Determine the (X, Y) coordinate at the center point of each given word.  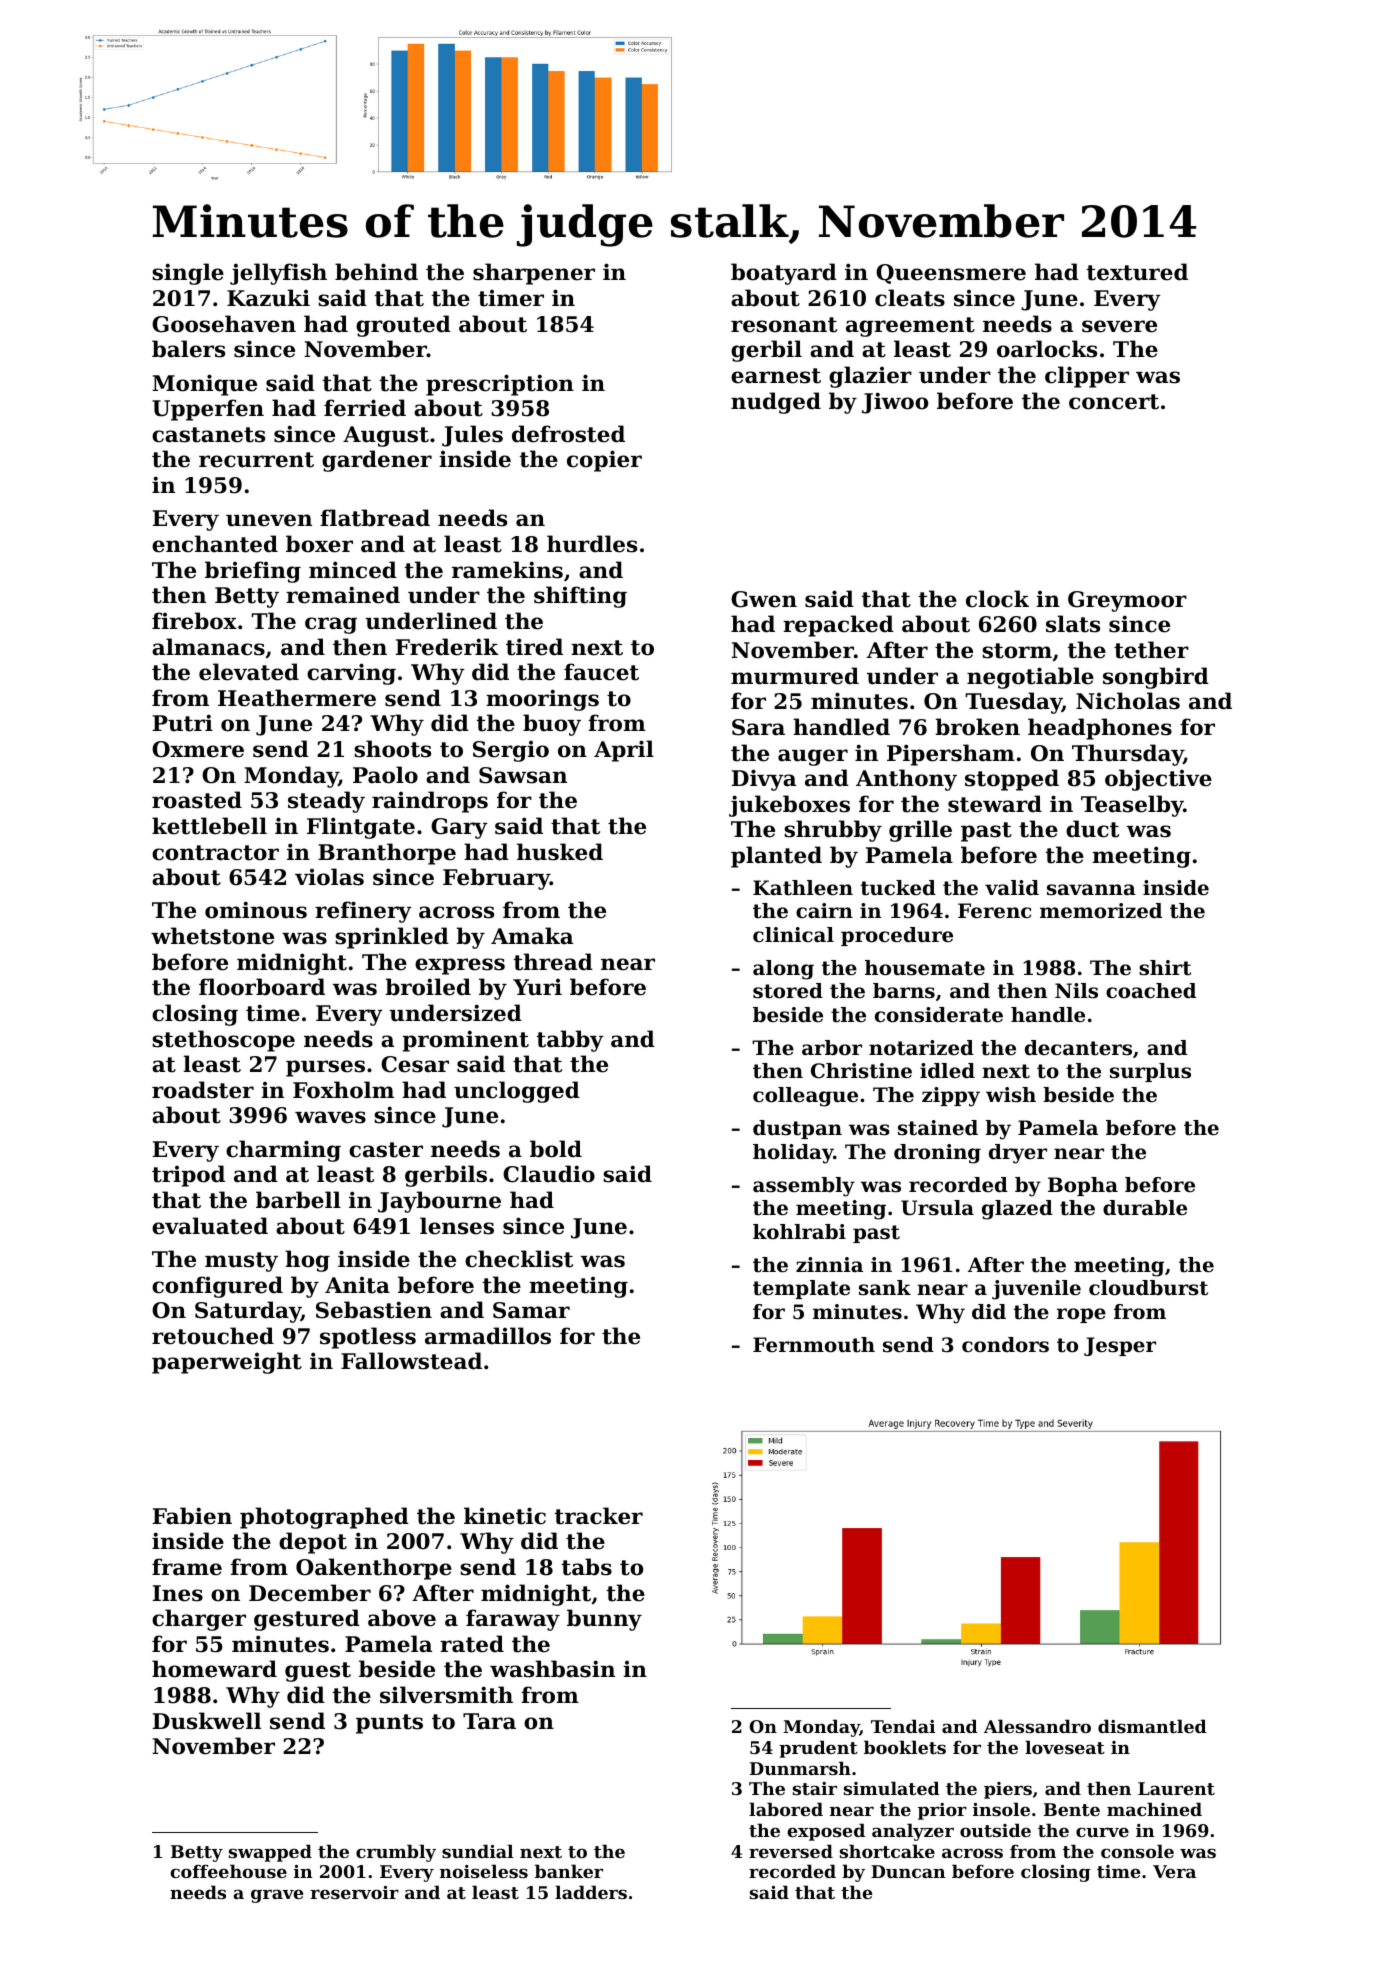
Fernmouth (814, 1345)
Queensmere (951, 274)
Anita (357, 1285)
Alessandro (1037, 1726)
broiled (428, 987)
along (783, 970)
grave (277, 1896)
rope (1081, 1315)
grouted (403, 326)
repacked (838, 626)
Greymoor (1127, 601)
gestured (307, 1620)
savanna (1091, 890)
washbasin (552, 1669)
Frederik (447, 647)
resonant (784, 325)
